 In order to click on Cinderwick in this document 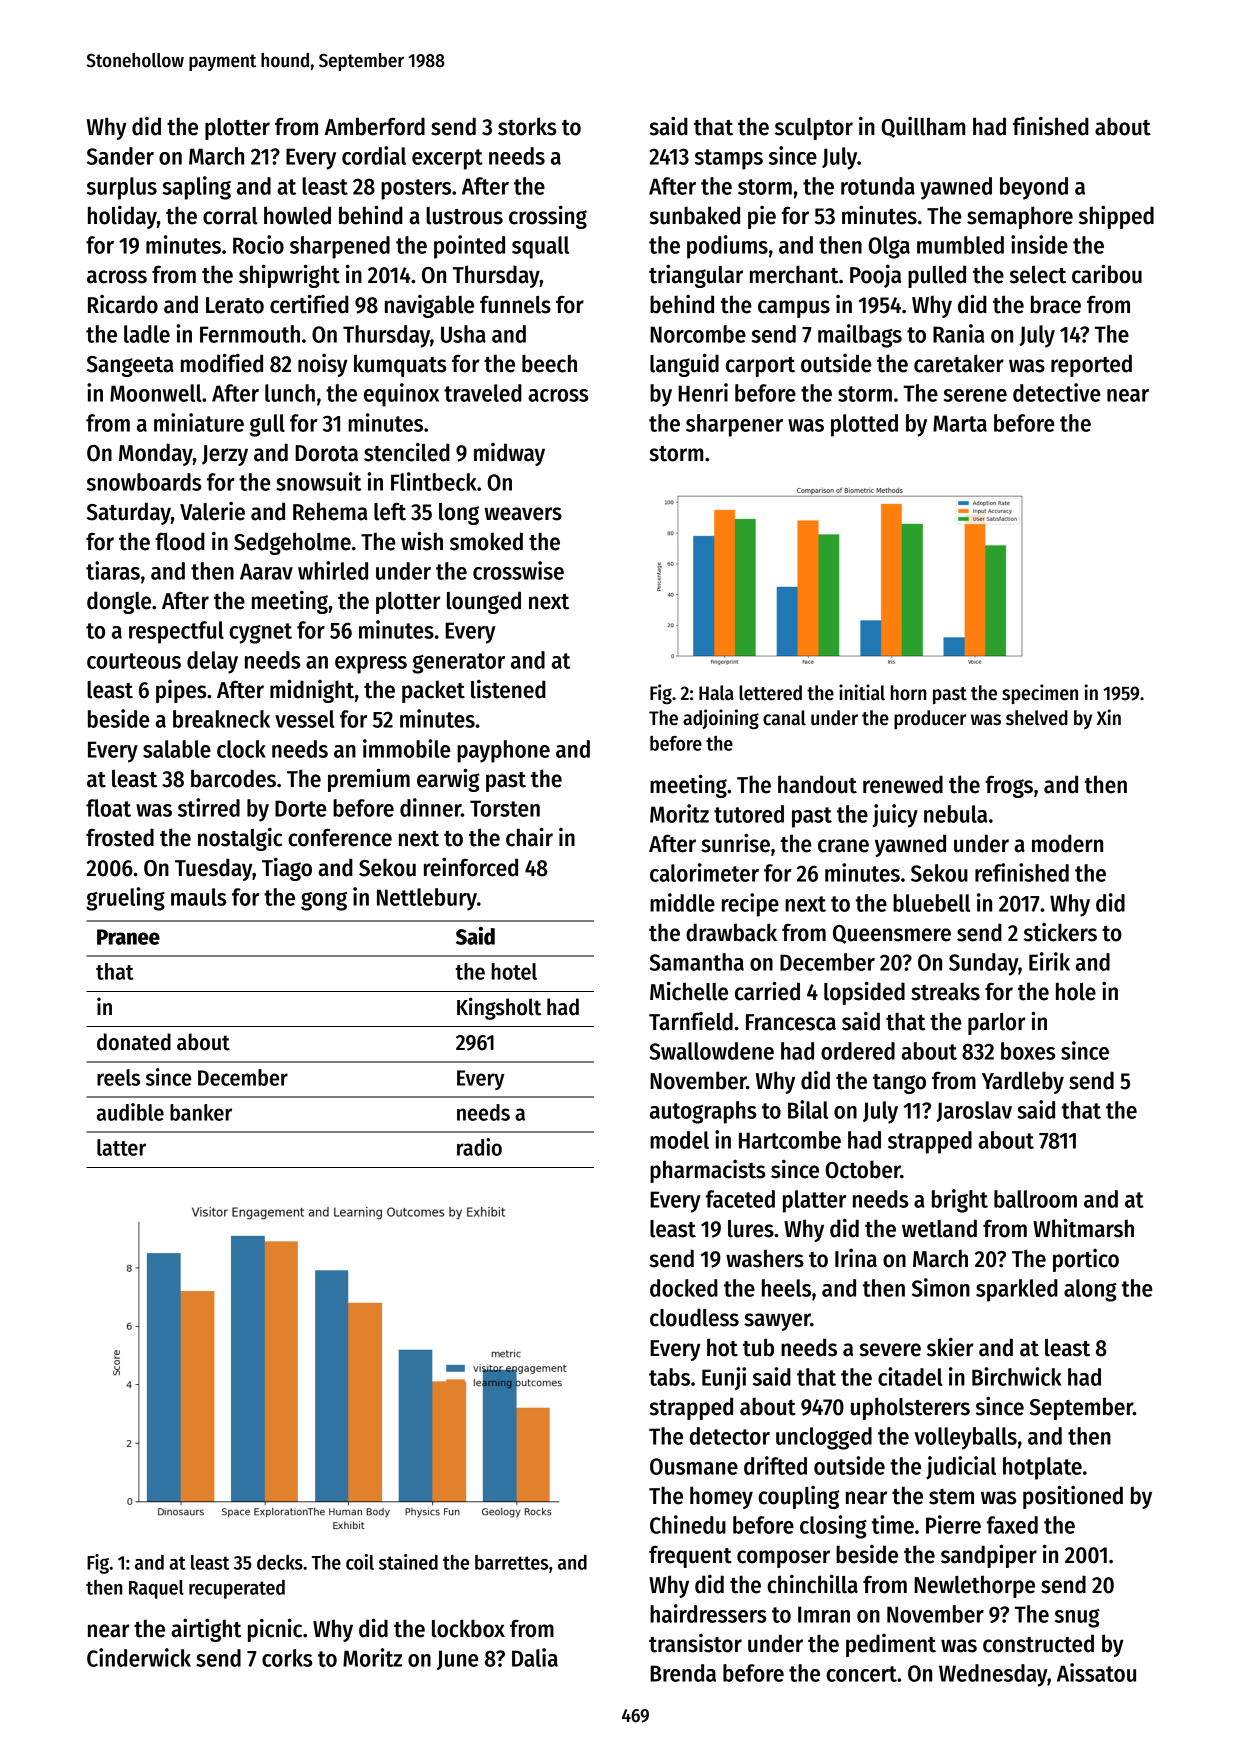, I will do `click(139, 1657)`.
